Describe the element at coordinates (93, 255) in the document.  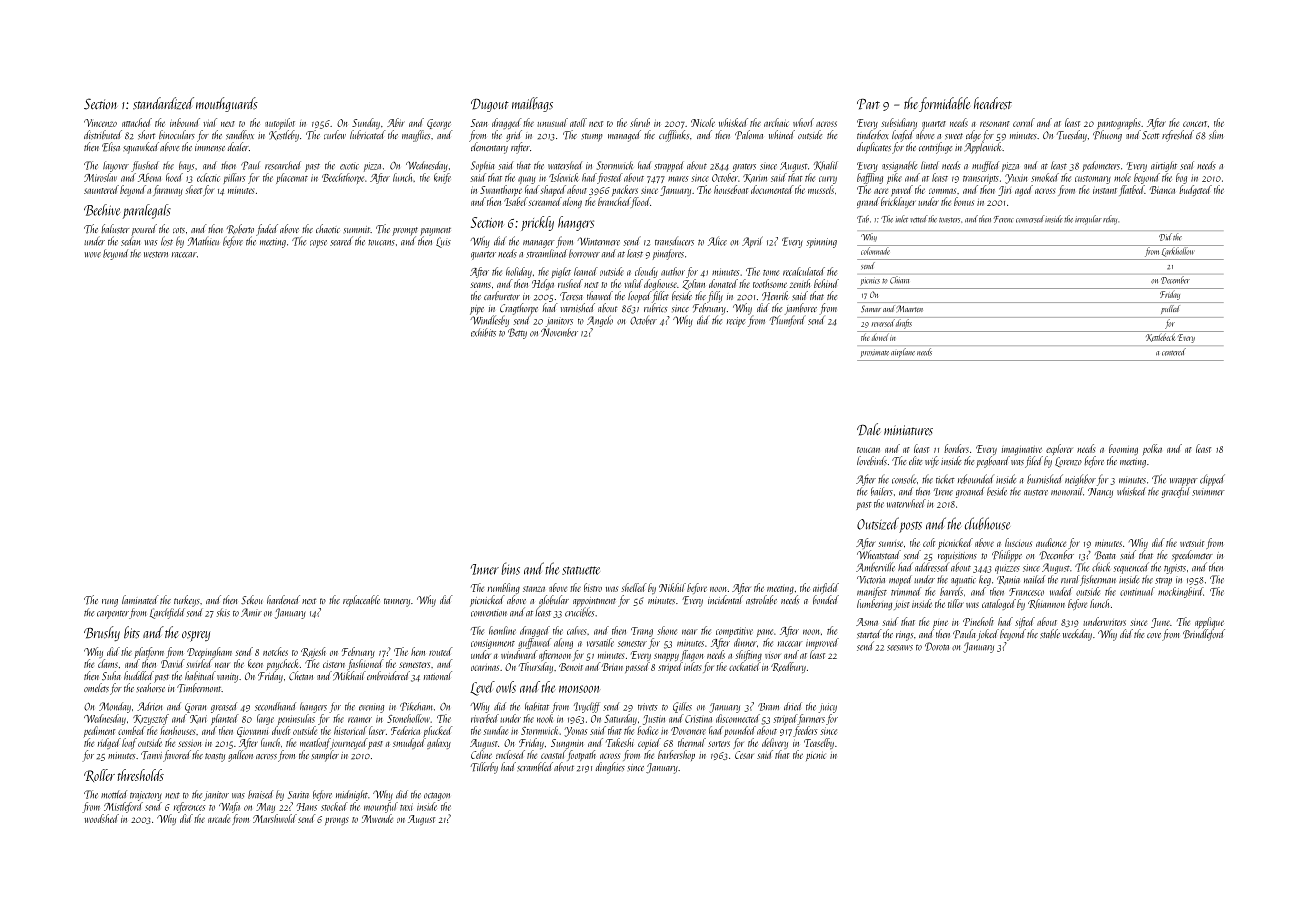
I see `wove` at that location.
